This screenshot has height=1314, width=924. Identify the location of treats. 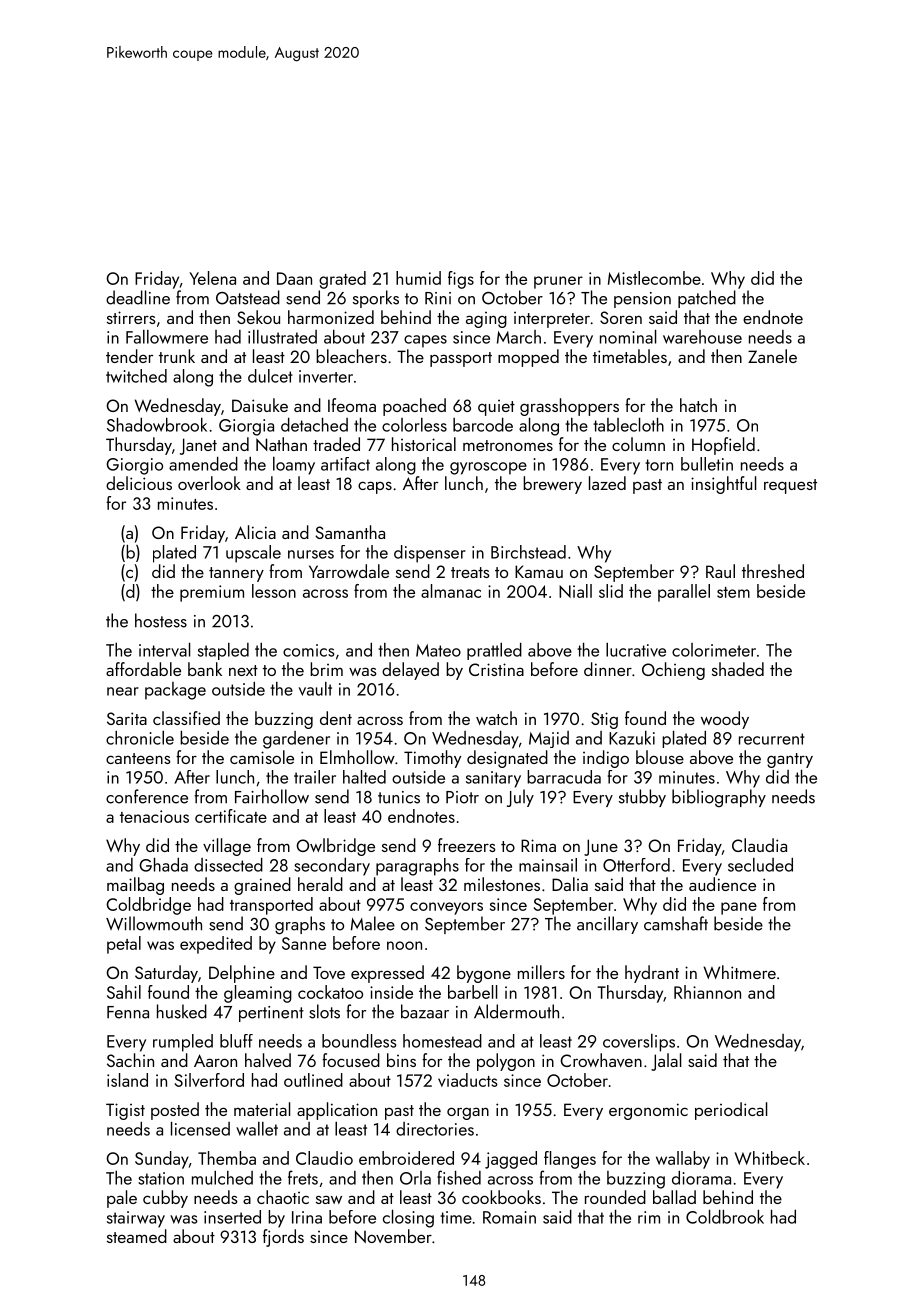
(470, 572).
